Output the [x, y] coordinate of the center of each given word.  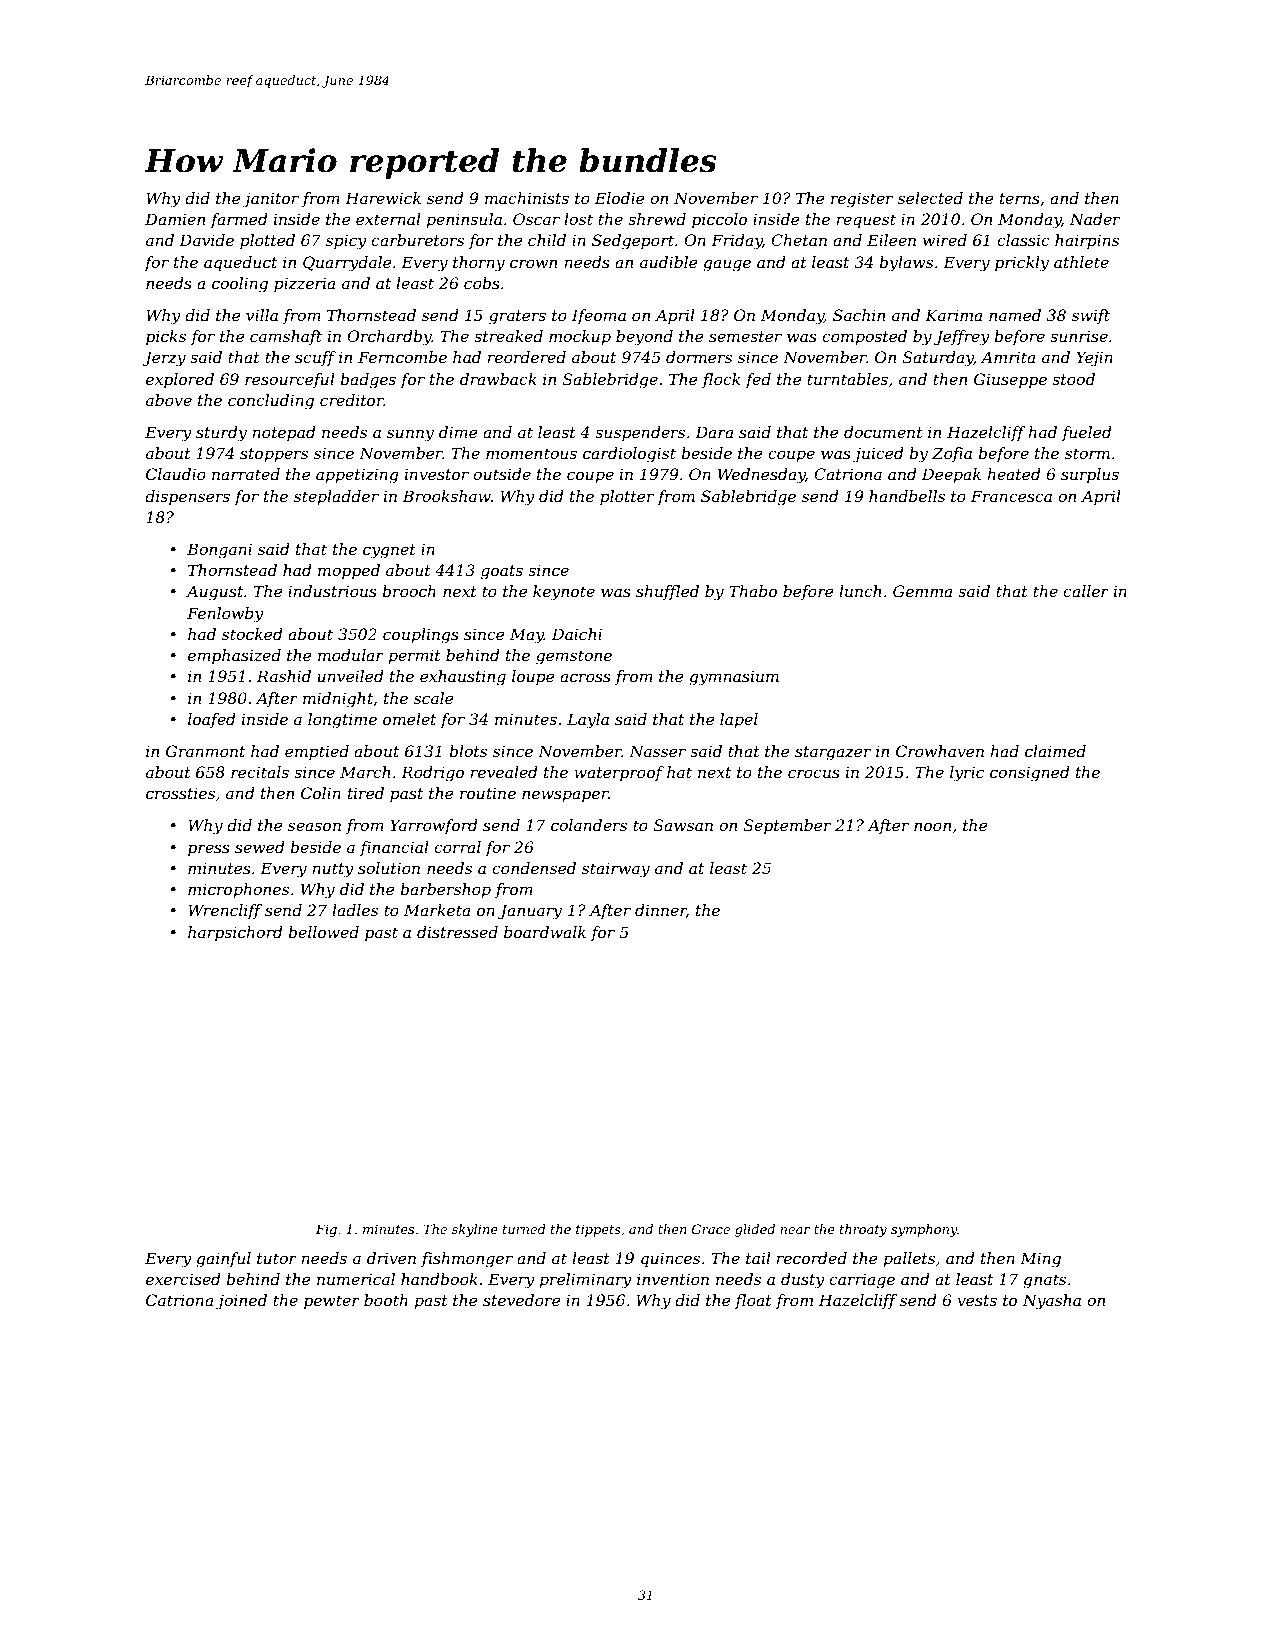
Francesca [1011, 496]
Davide [206, 240]
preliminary [585, 1281]
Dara [714, 432]
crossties [180, 793]
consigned [1030, 774]
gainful [223, 1260]
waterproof [619, 773]
